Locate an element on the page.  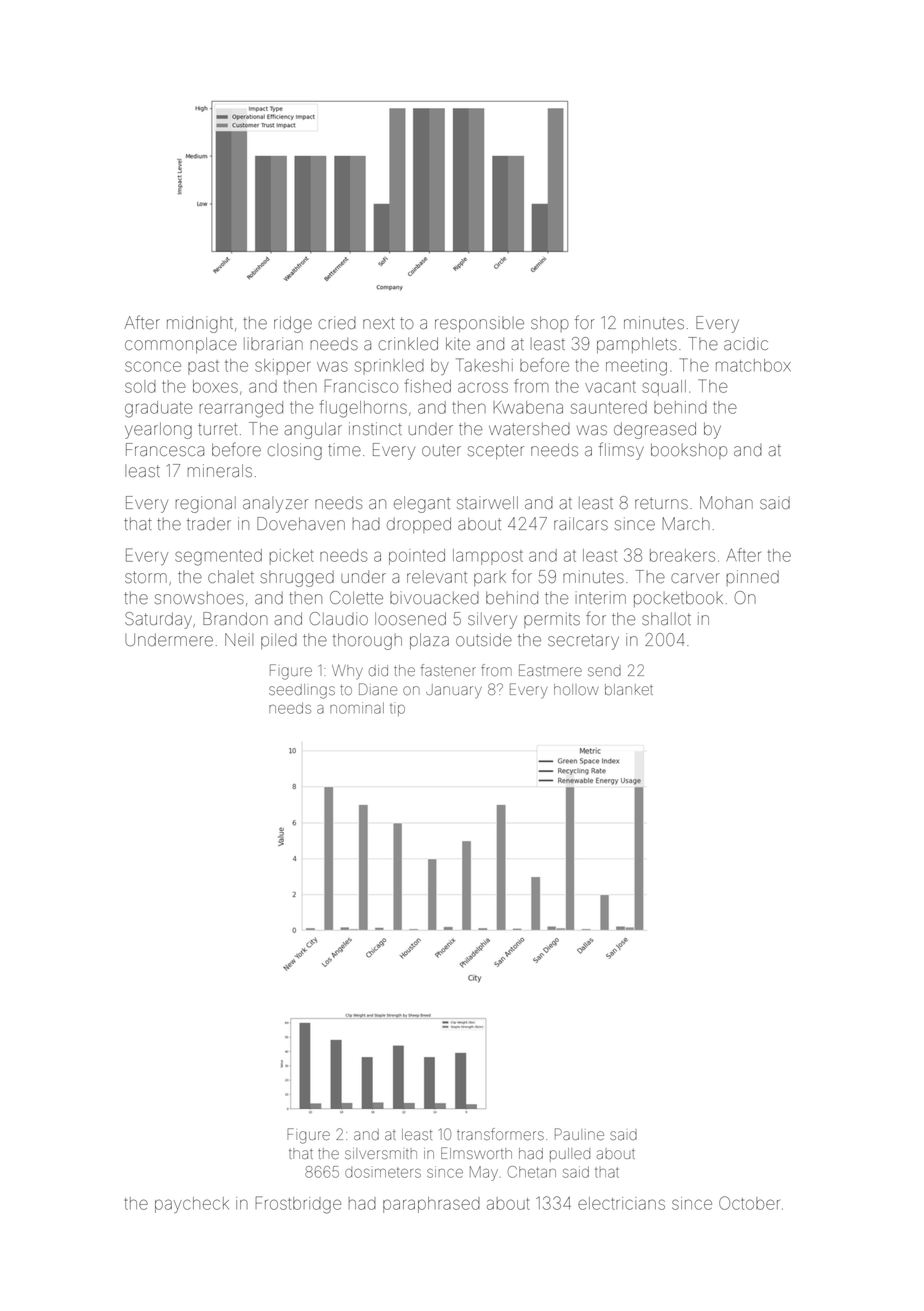
seedlings is located at coordinates (302, 691).
